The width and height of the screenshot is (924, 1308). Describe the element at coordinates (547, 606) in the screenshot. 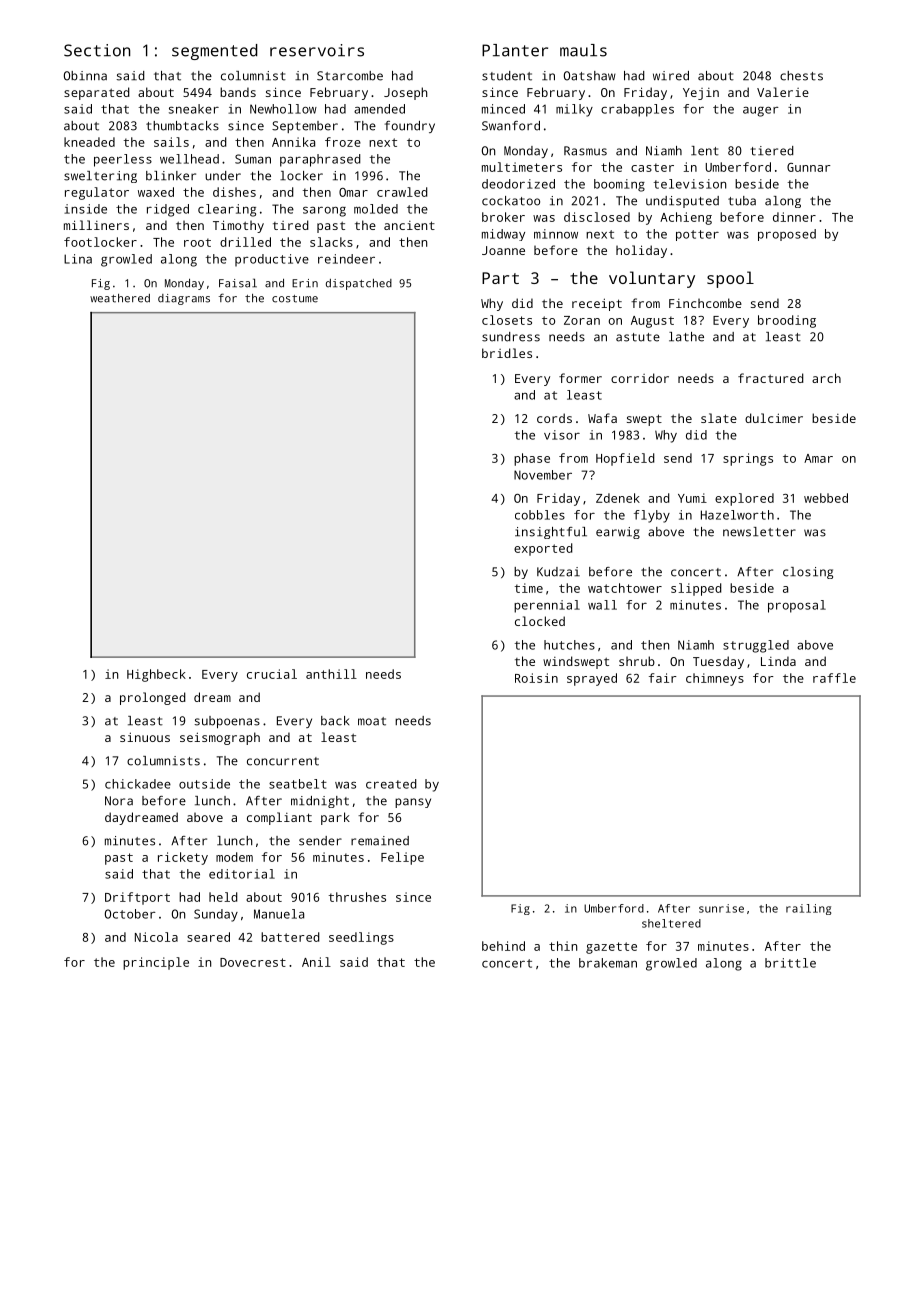

I see `perennial` at that location.
